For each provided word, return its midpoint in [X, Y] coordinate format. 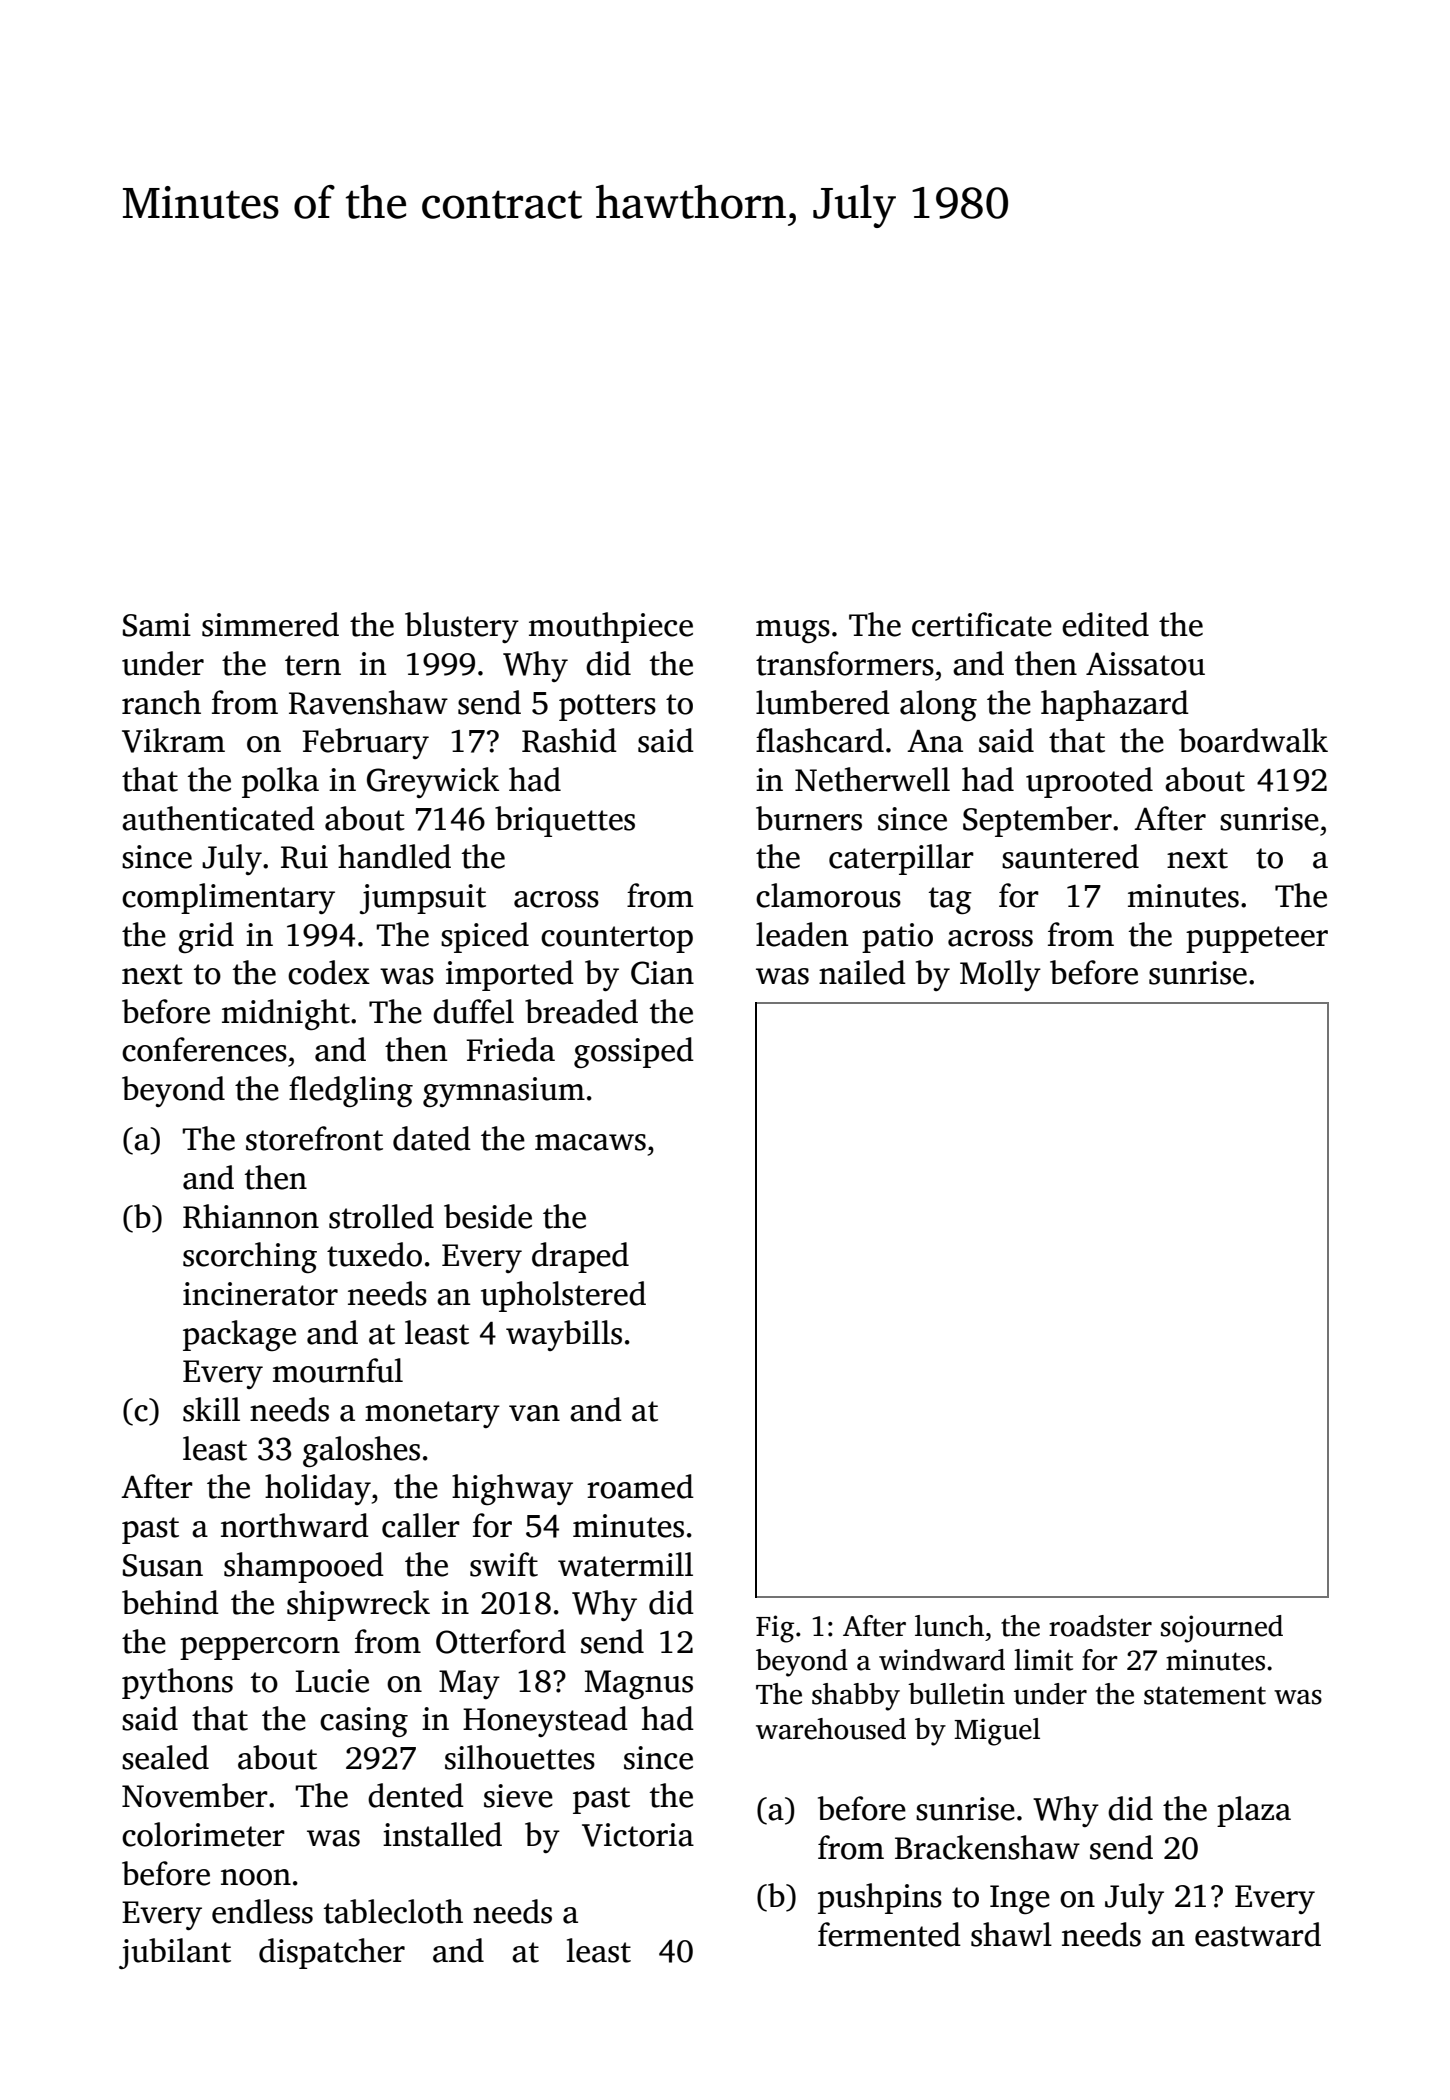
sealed [165, 1757]
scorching [250, 1257]
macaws [590, 1142]
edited [1105, 624]
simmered [270, 624]
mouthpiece [611, 627]
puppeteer [1257, 939]
